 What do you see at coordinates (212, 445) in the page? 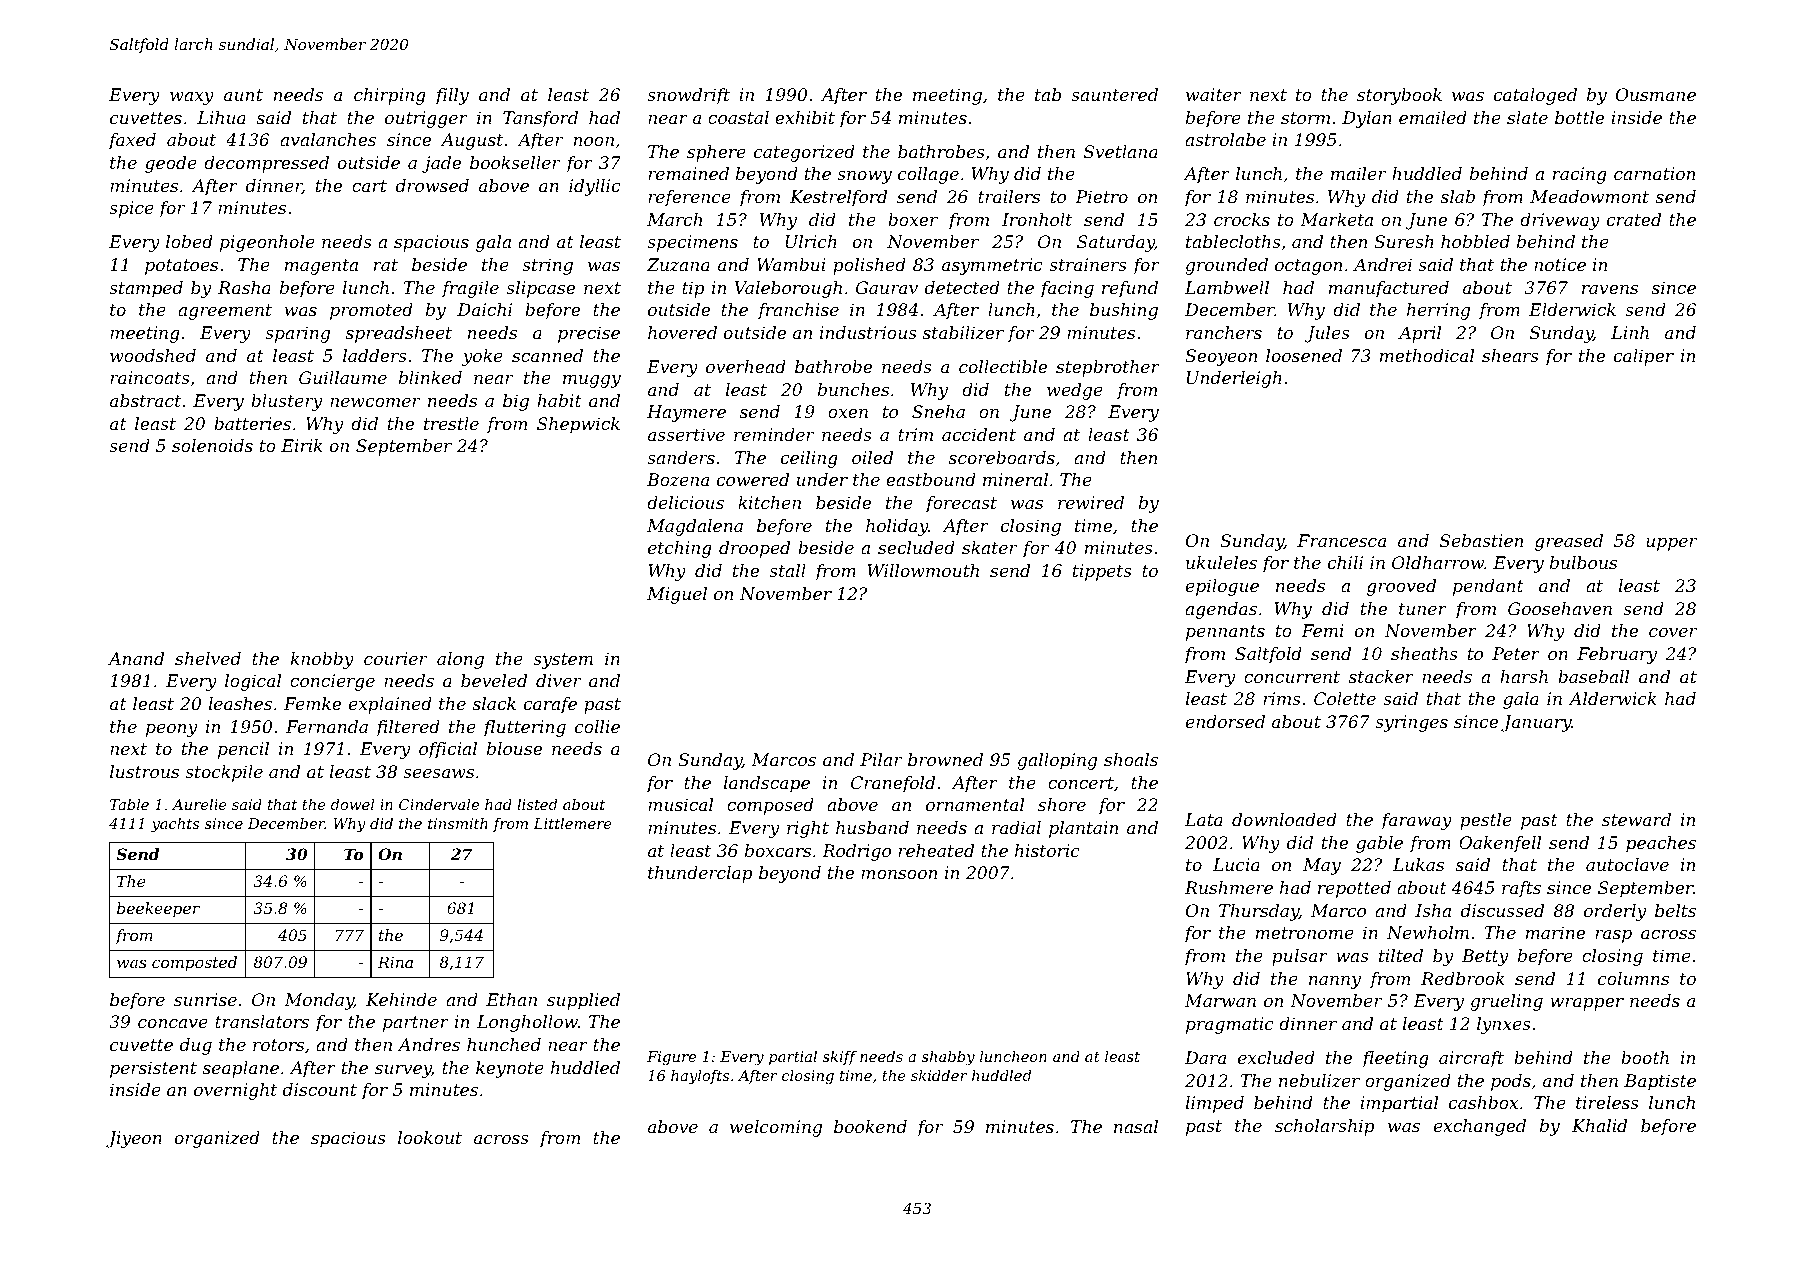
I see `solenoids` at bounding box center [212, 445].
